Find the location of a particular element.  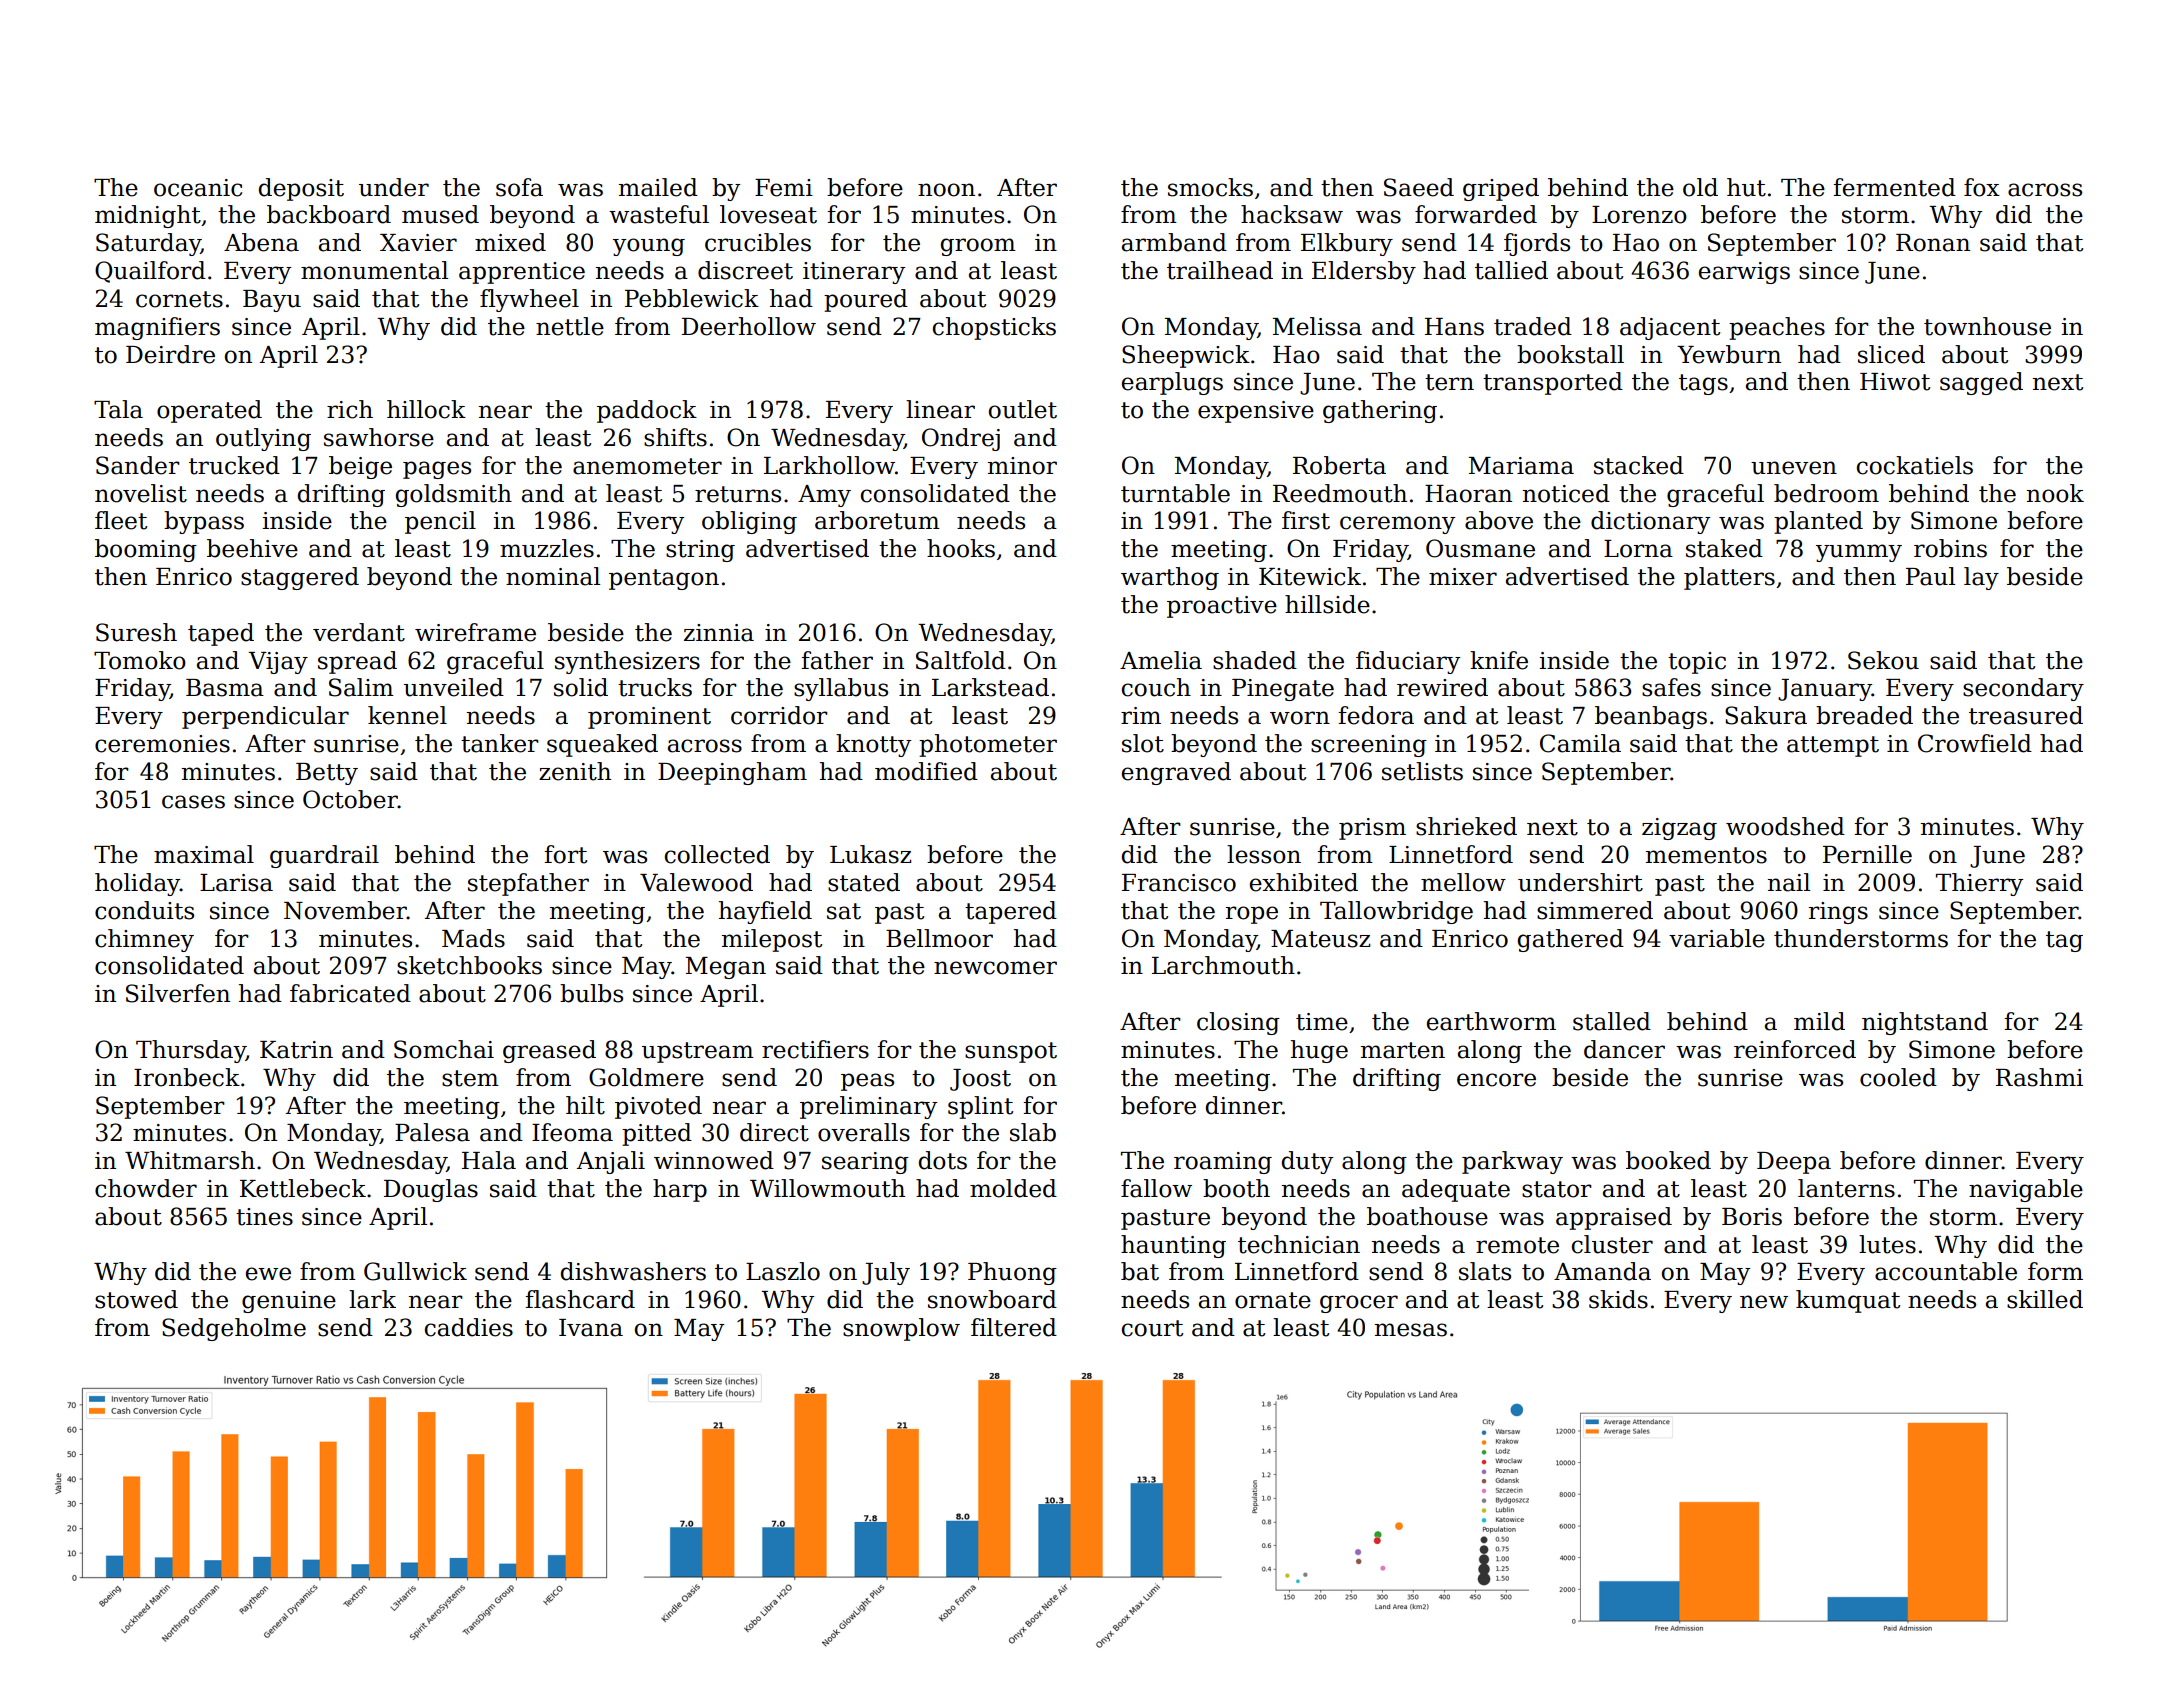

engraved is located at coordinates (1176, 773).
